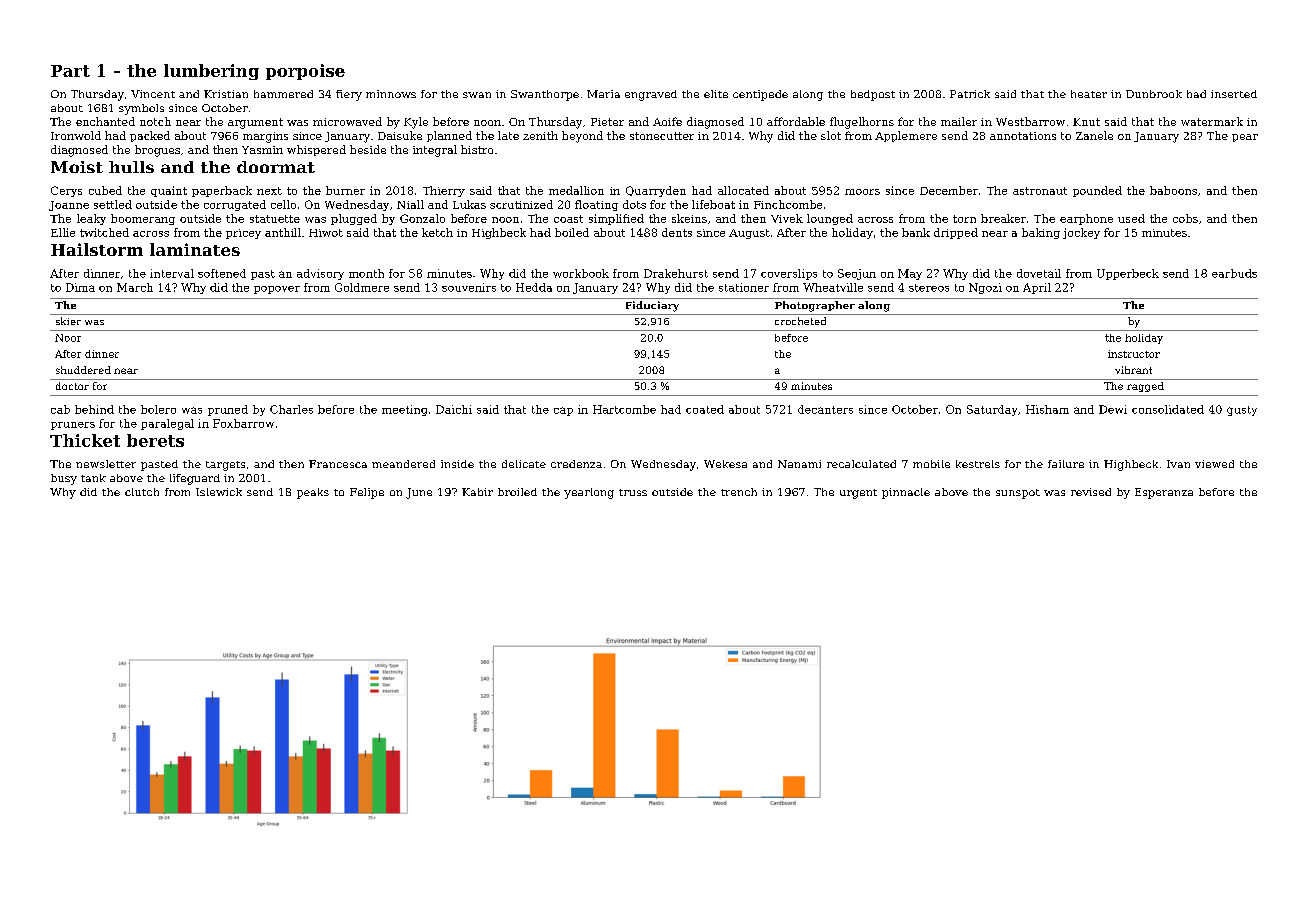  Describe the element at coordinates (211, 72) in the page. I see `lumbering` at that location.
